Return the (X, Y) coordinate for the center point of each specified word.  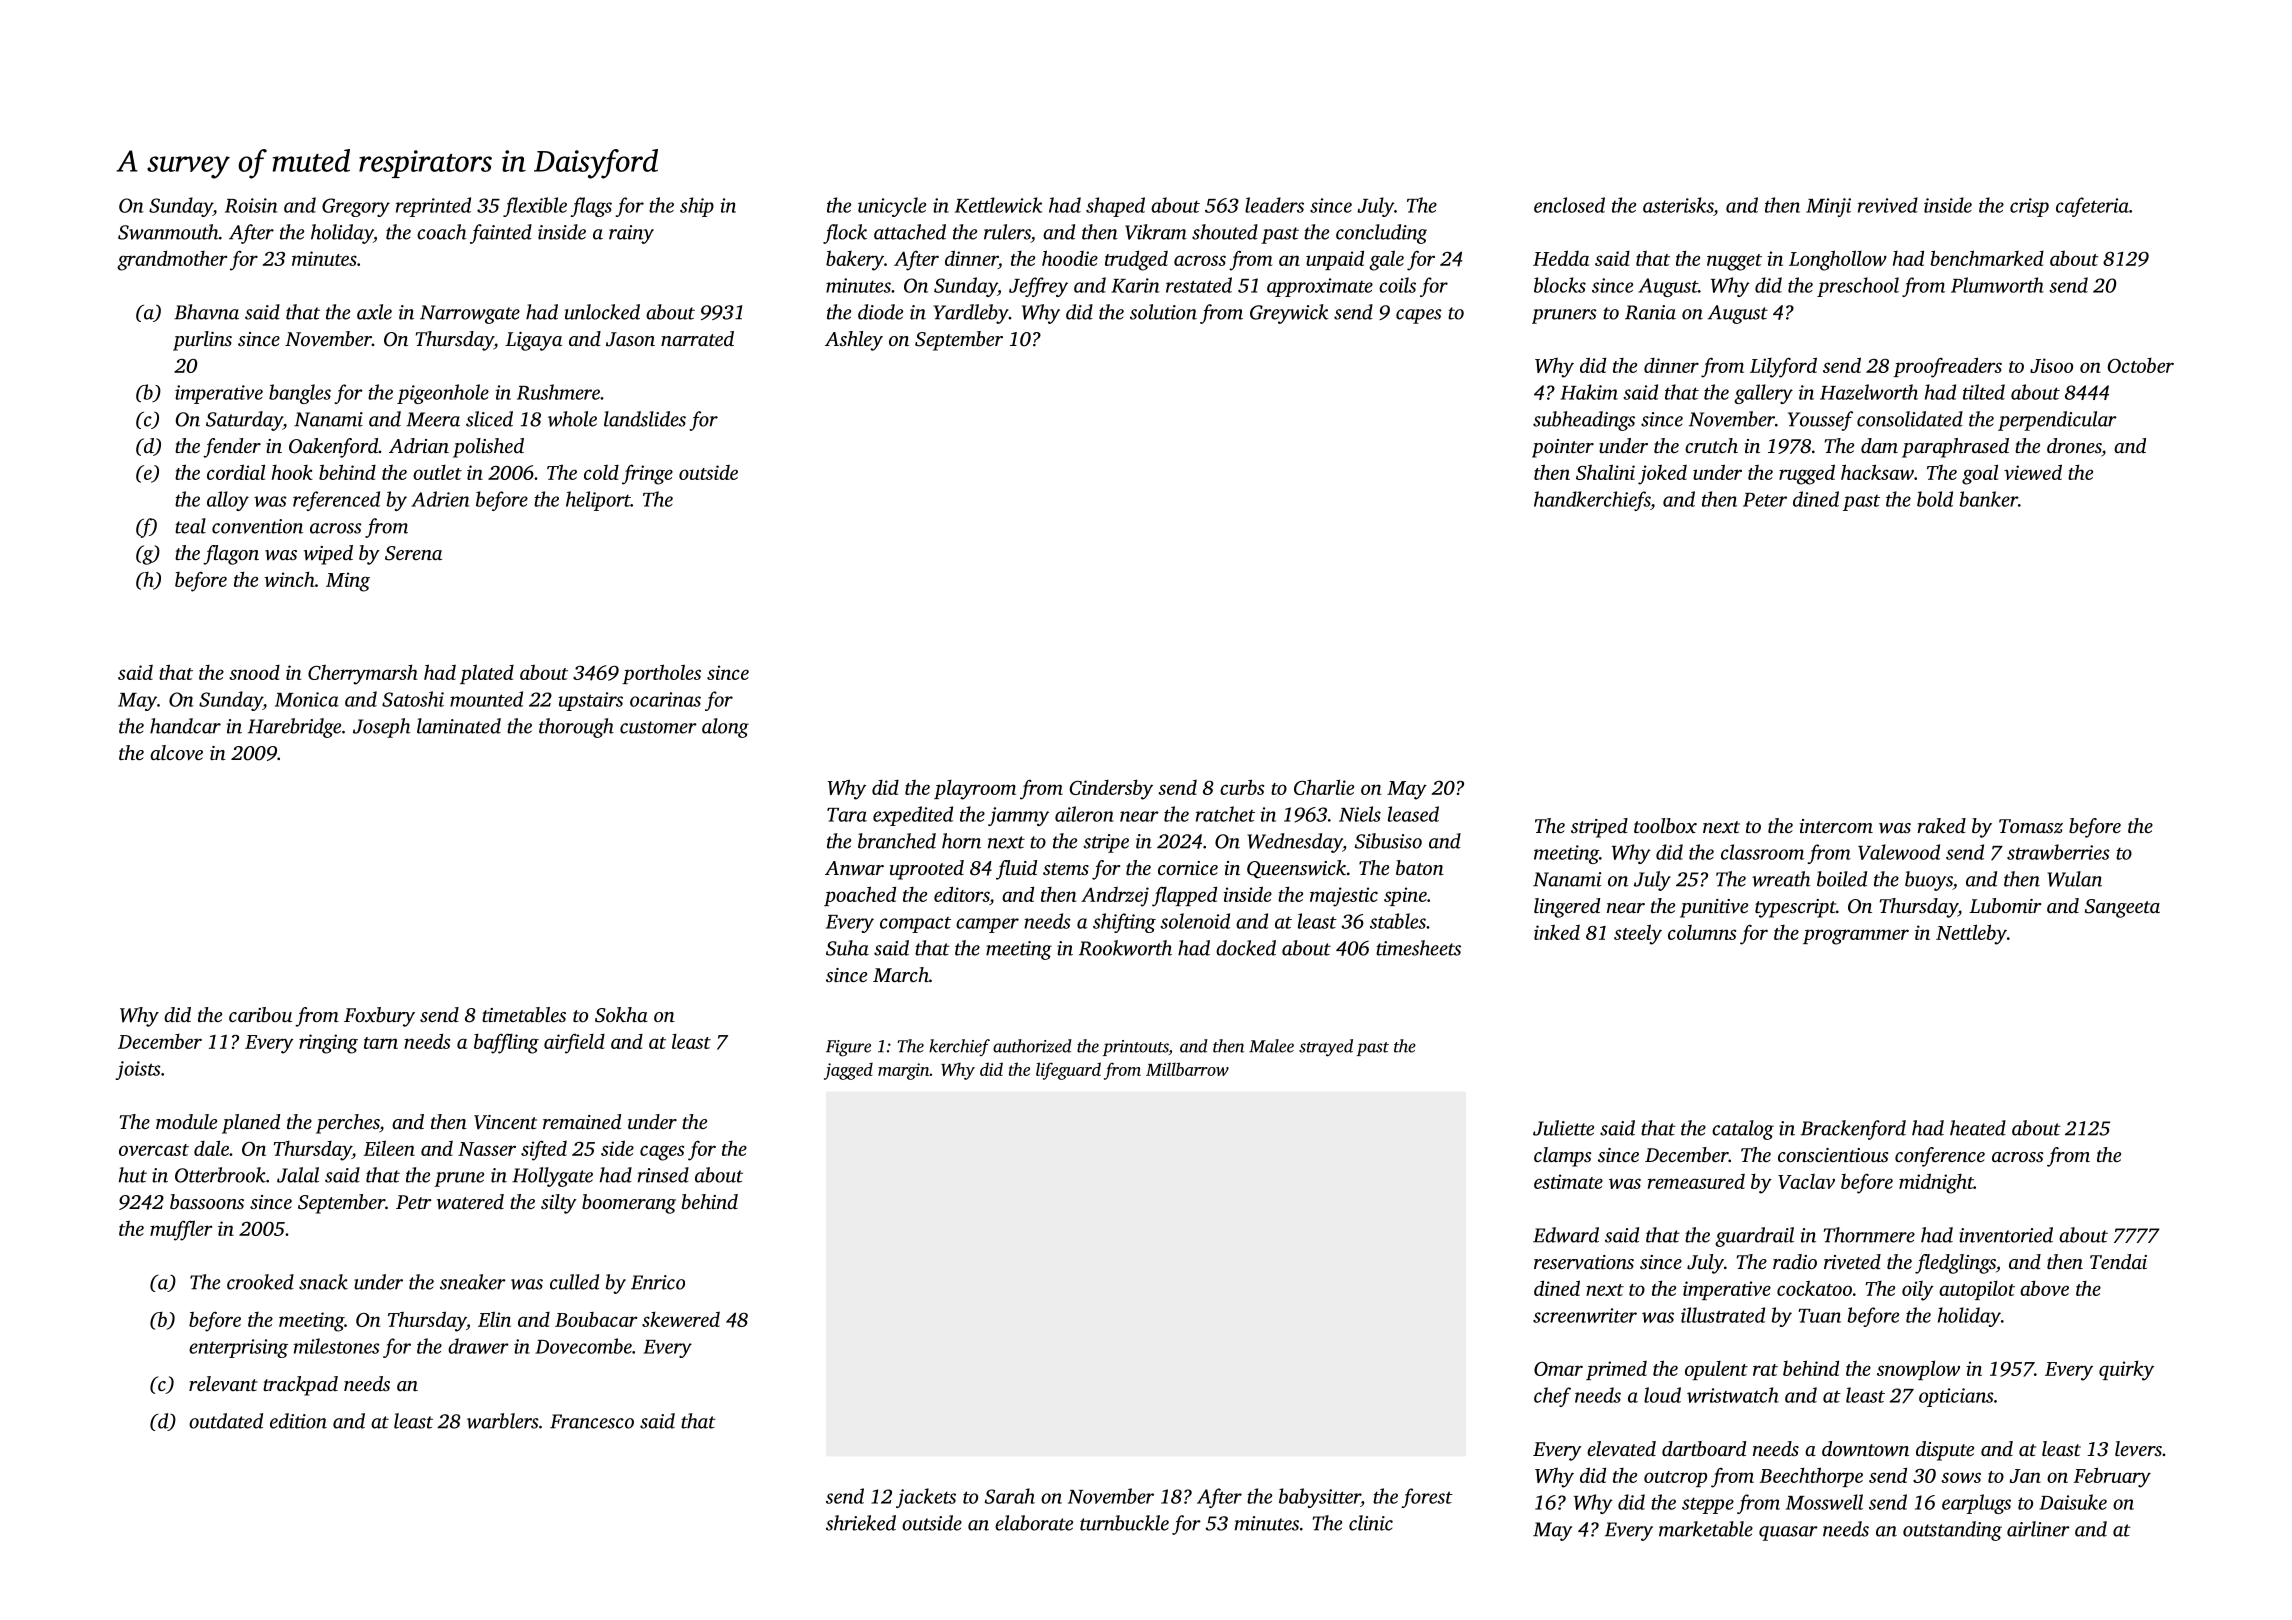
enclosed (1569, 205)
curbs (1242, 787)
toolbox (1665, 825)
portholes (661, 674)
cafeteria (2092, 207)
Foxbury (379, 1017)
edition (298, 1421)
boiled (1842, 879)
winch (289, 579)
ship (697, 207)
